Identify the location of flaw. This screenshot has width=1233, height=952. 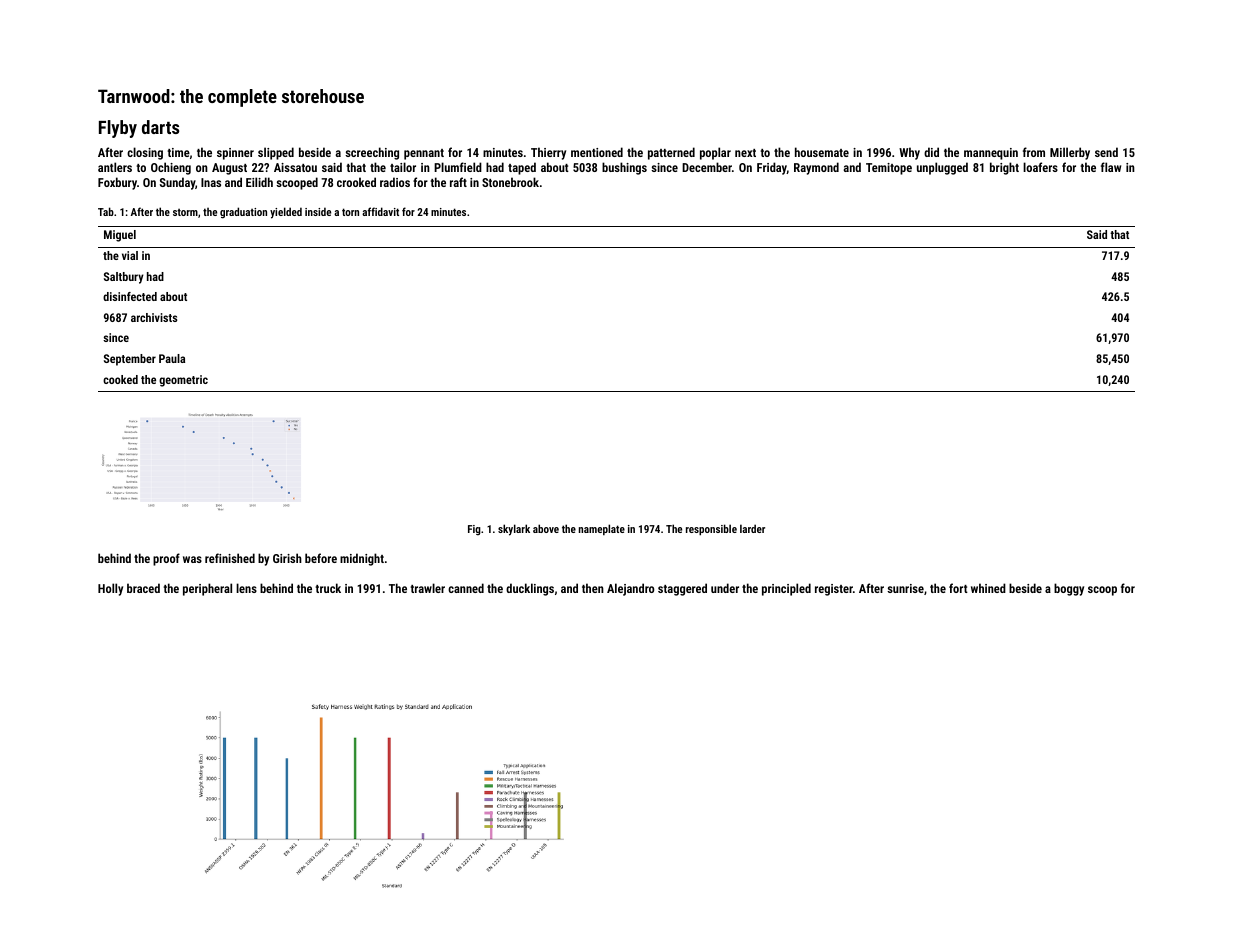
(1111, 167).
